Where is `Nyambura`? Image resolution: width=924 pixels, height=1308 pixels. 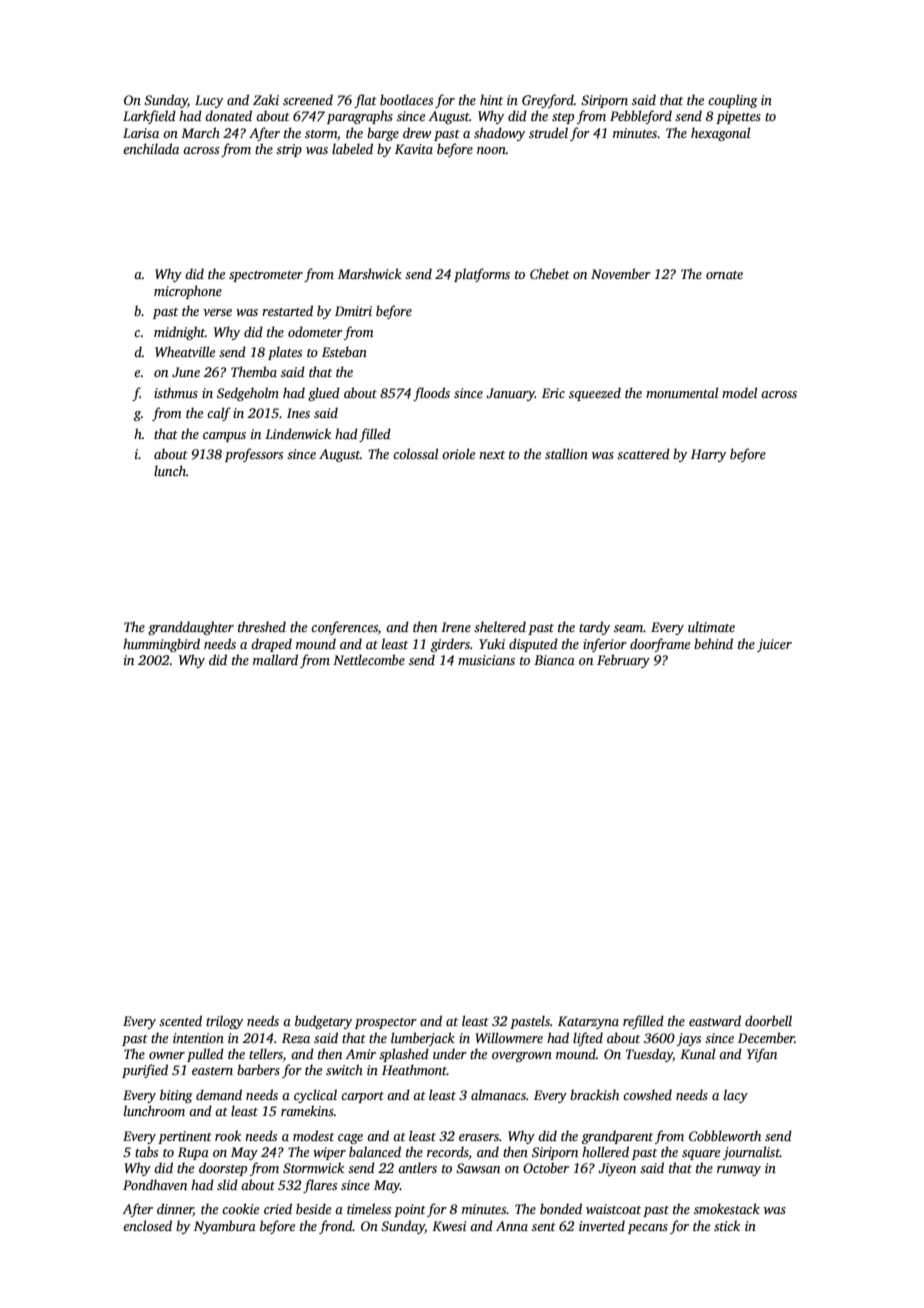 Nyambura is located at coordinates (225, 1227).
